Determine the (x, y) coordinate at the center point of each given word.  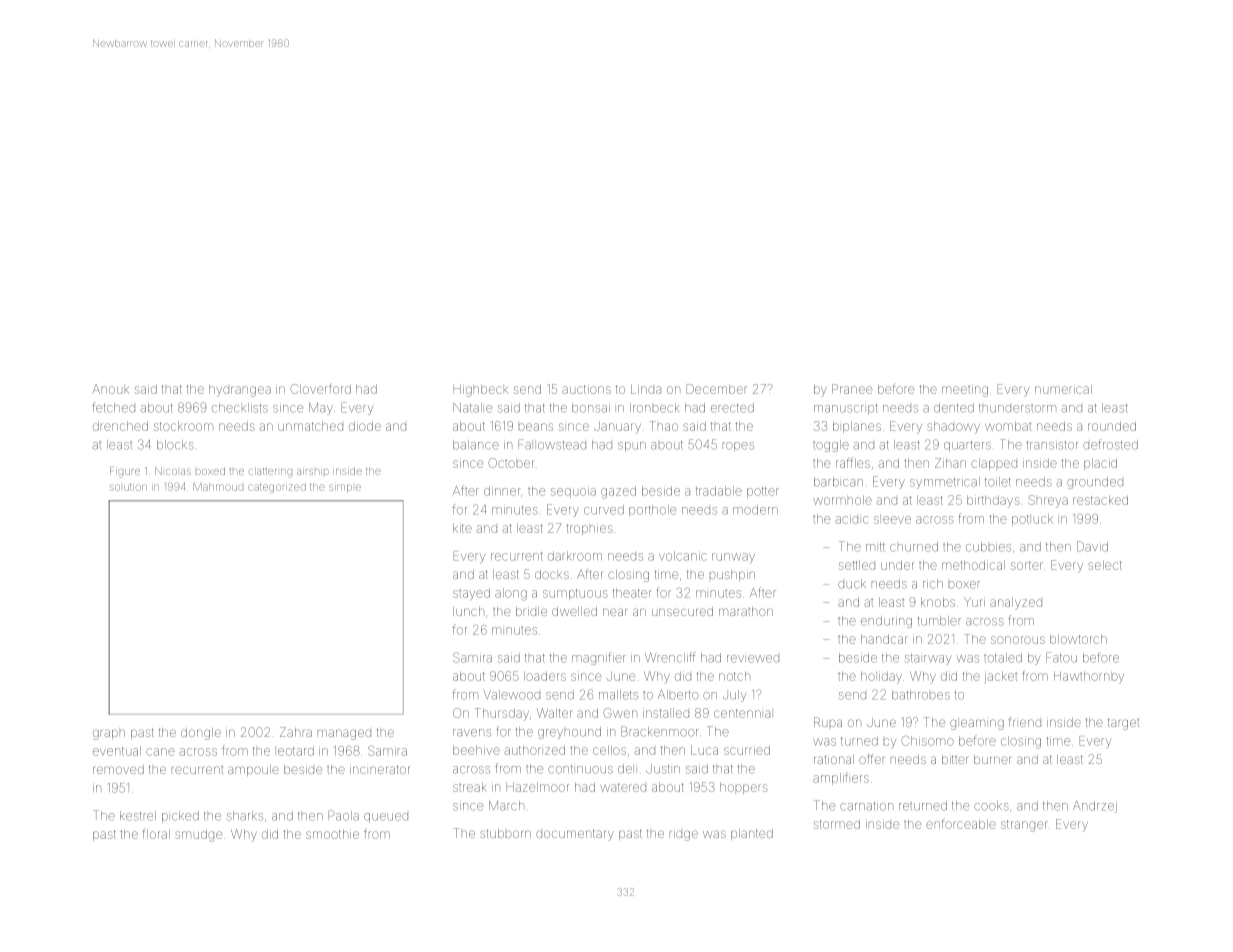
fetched (113, 407)
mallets (618, 695)
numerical (1063, 389)
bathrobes (921, 695)
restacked (1100, 500)
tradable (719, 491)
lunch (468, 611)
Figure (125, 472)
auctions (586, 389)
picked (180, 817)
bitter (955, 759)
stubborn (505, 833)
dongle (201, 734)
